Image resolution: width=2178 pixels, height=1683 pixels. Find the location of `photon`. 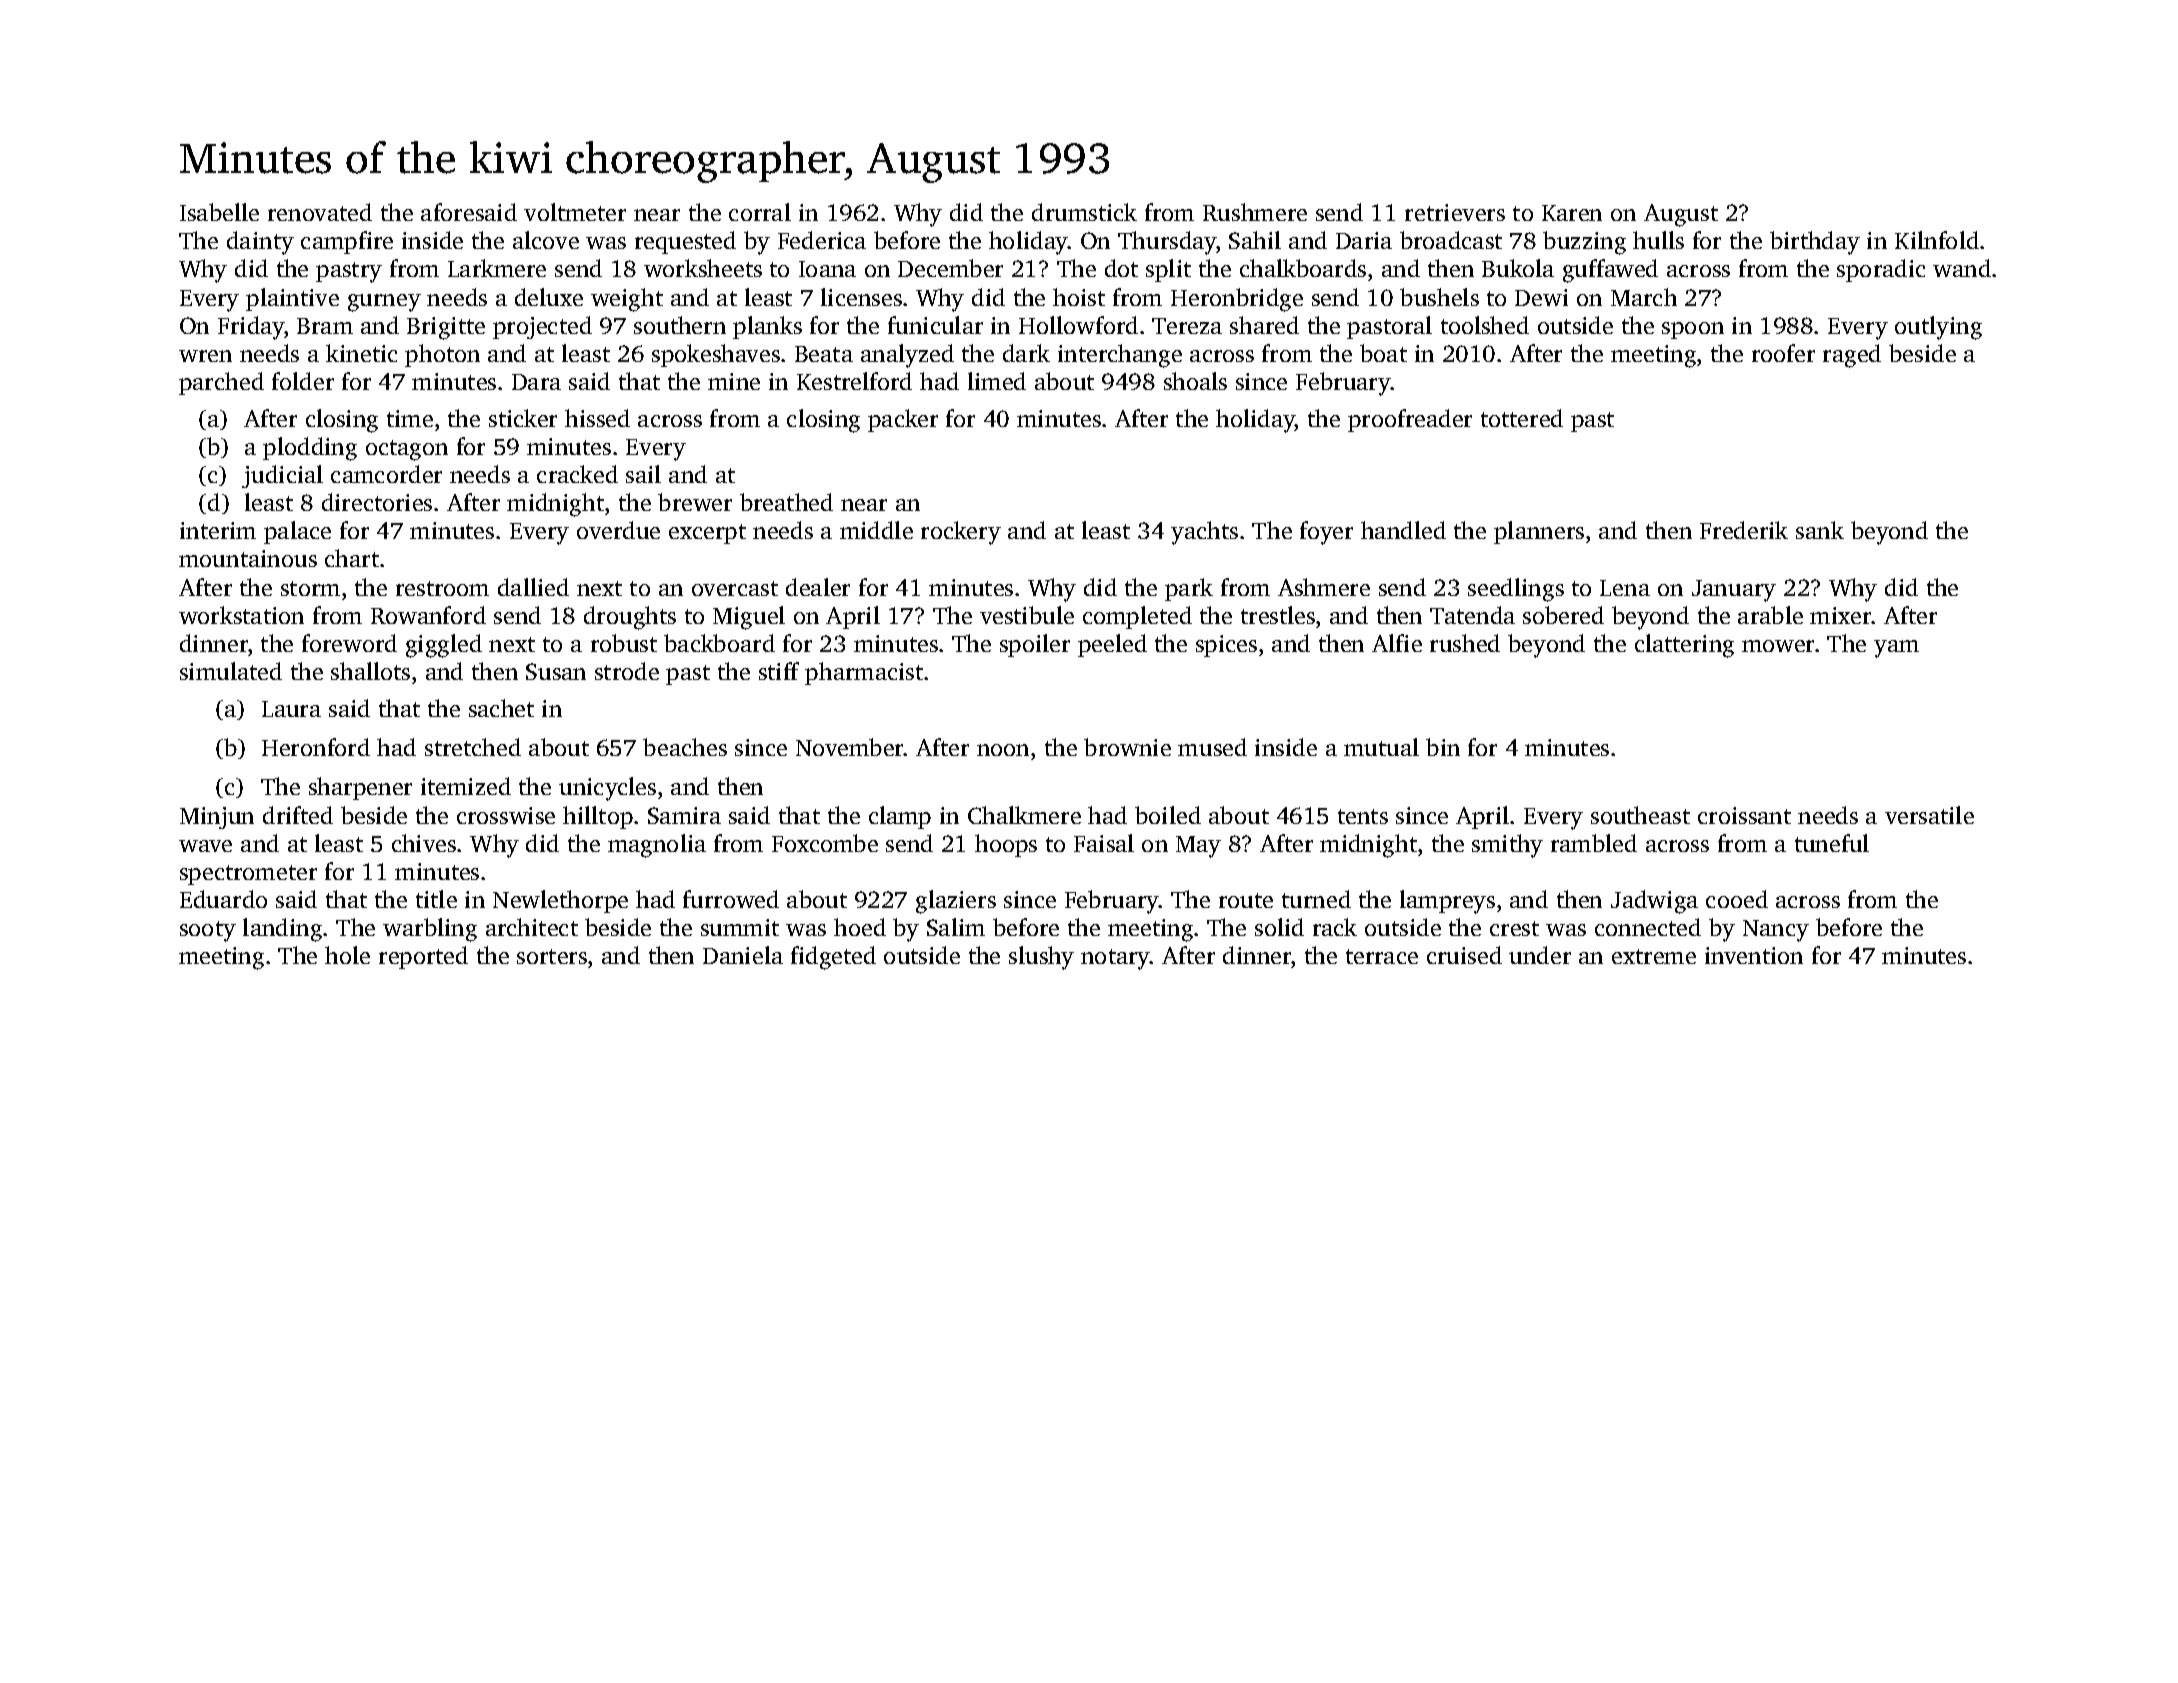

photon is located at coordinates (442, 355).
